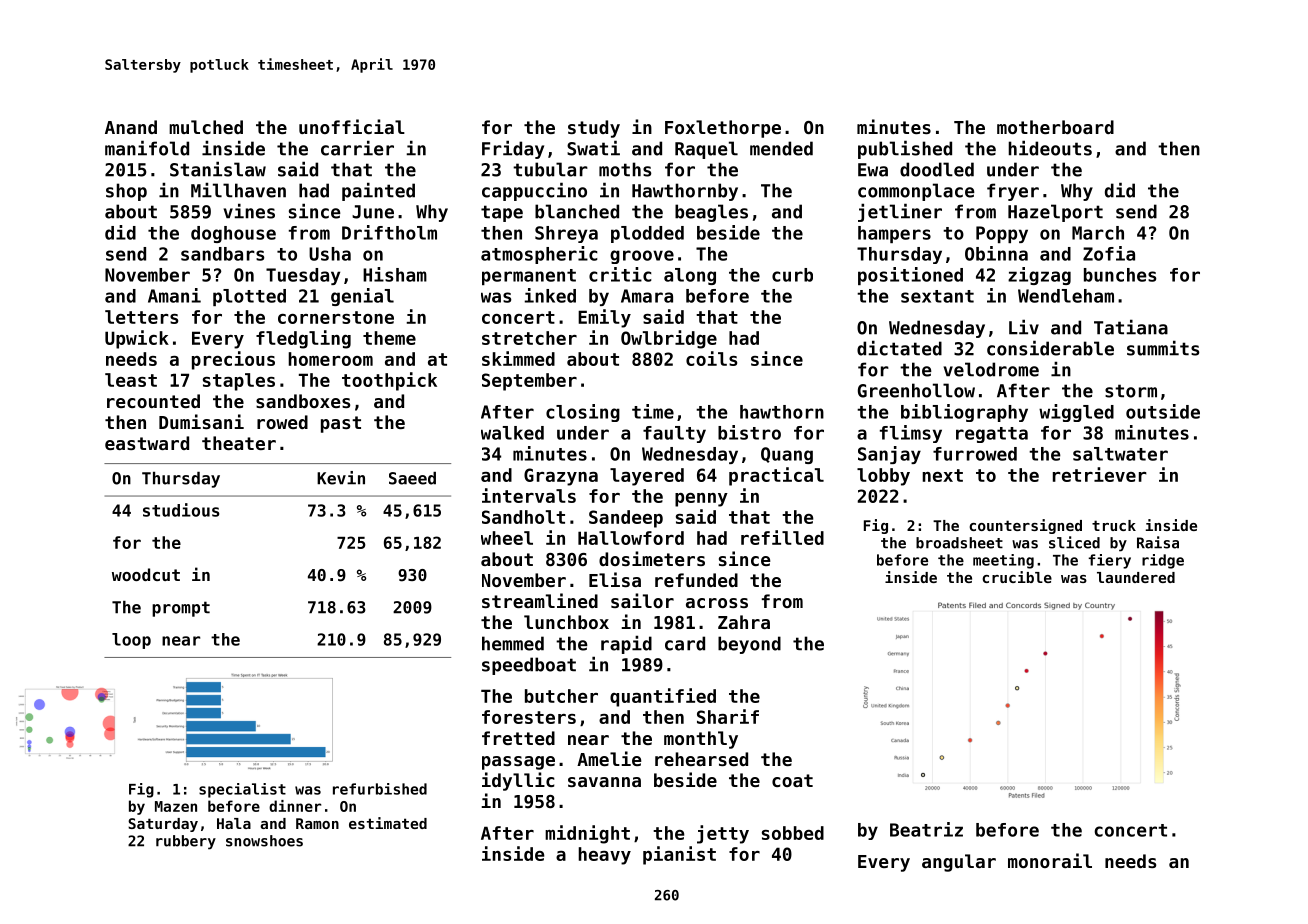 This screenshot has width=1308, height=924. I want to click on speedboat, so click(529, 666).
